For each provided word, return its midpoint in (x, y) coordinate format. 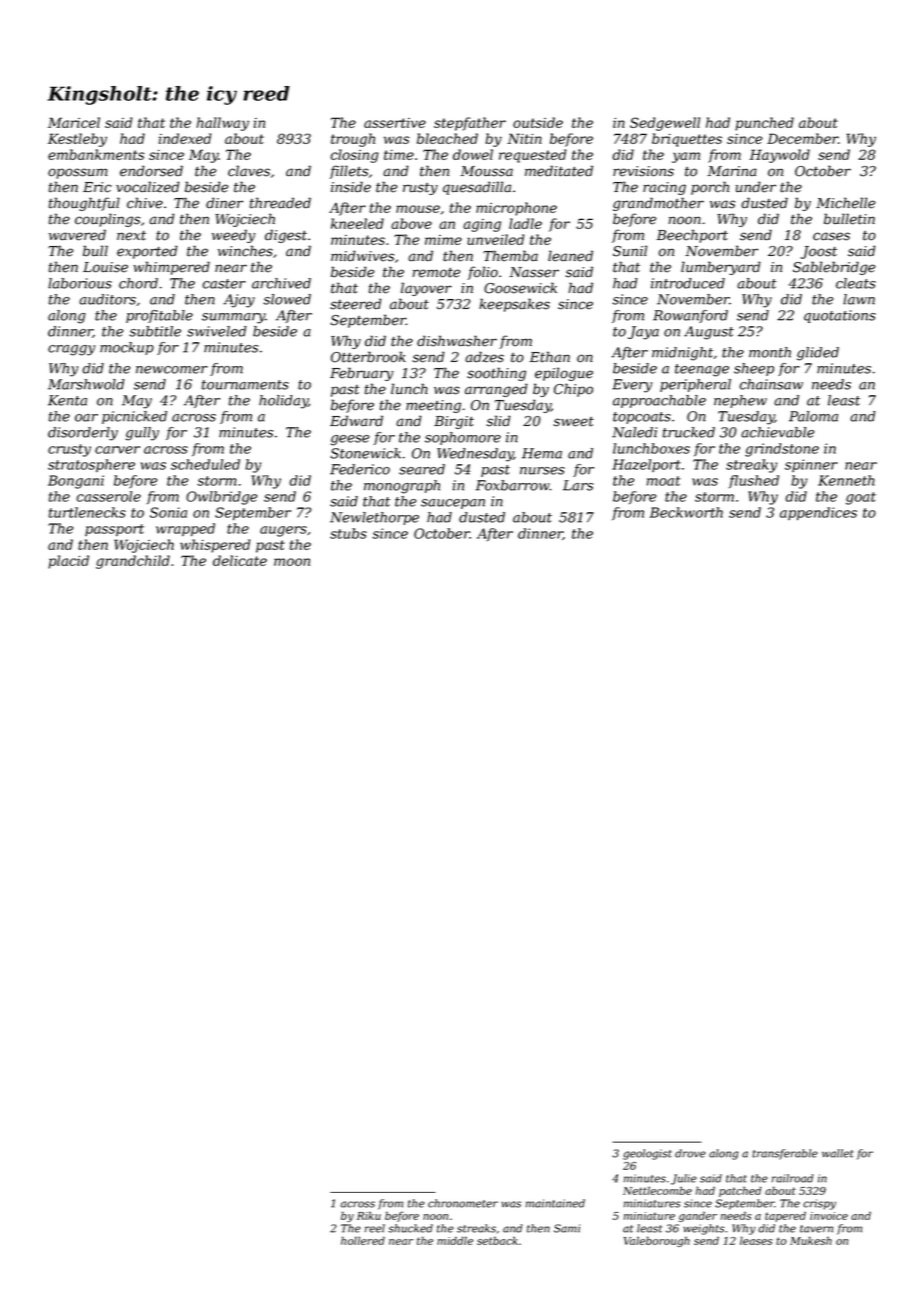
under (756, 187)
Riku (369, 1215)
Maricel (74, 122)
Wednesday (475, 455)
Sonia (168, 512)
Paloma (813, 416)
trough (353, 140)
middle (455, 1240)
